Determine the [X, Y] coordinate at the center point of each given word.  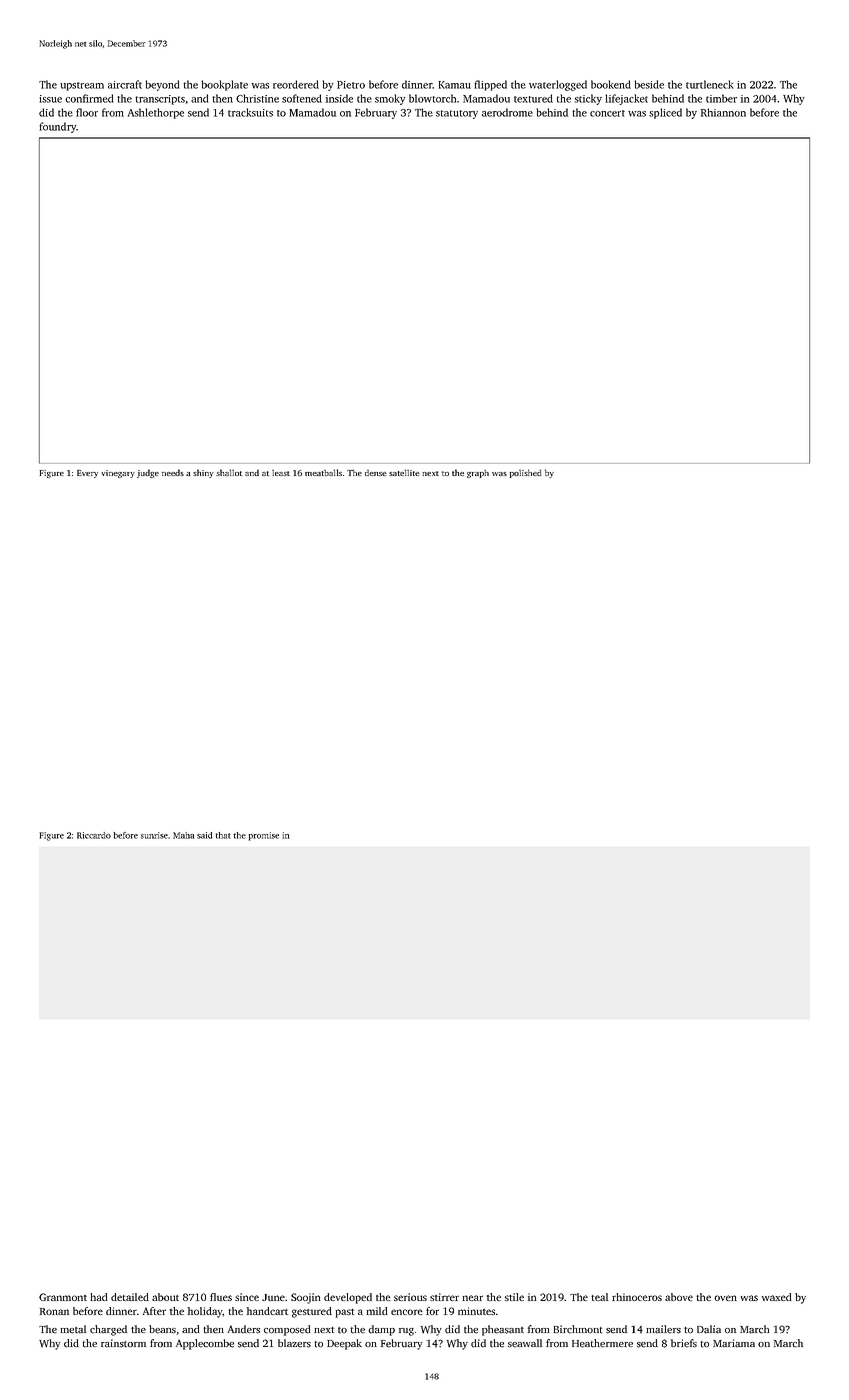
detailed [130, 1297]
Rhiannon [723, 112]
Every [87, 474]
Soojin [306, 1298]
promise [263, 836]
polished [525, 473]
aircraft [125, 84]
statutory [457, 114]
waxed [777, 1297]
